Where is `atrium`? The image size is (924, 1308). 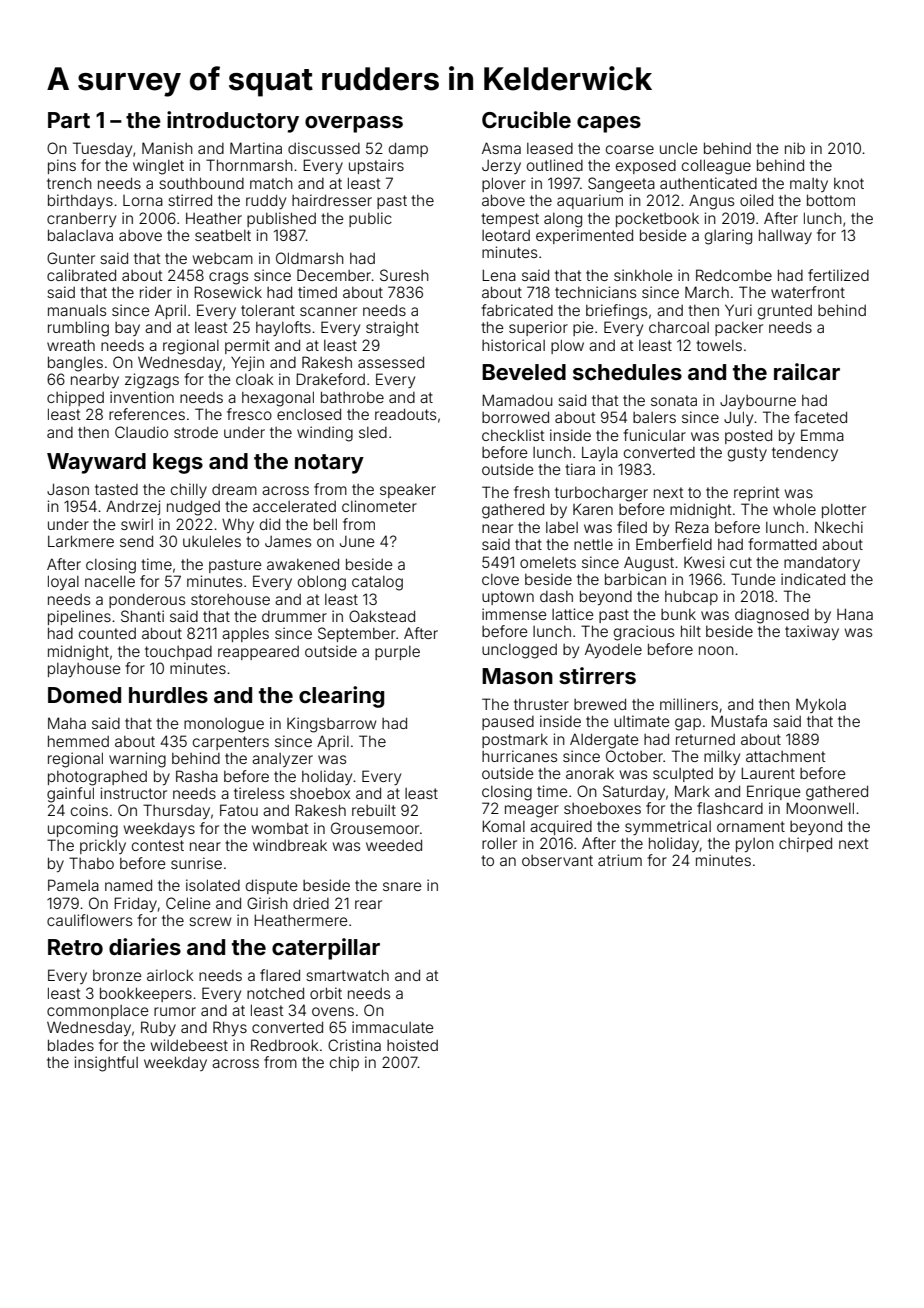
atrium is located at coordinates (620, 860).
